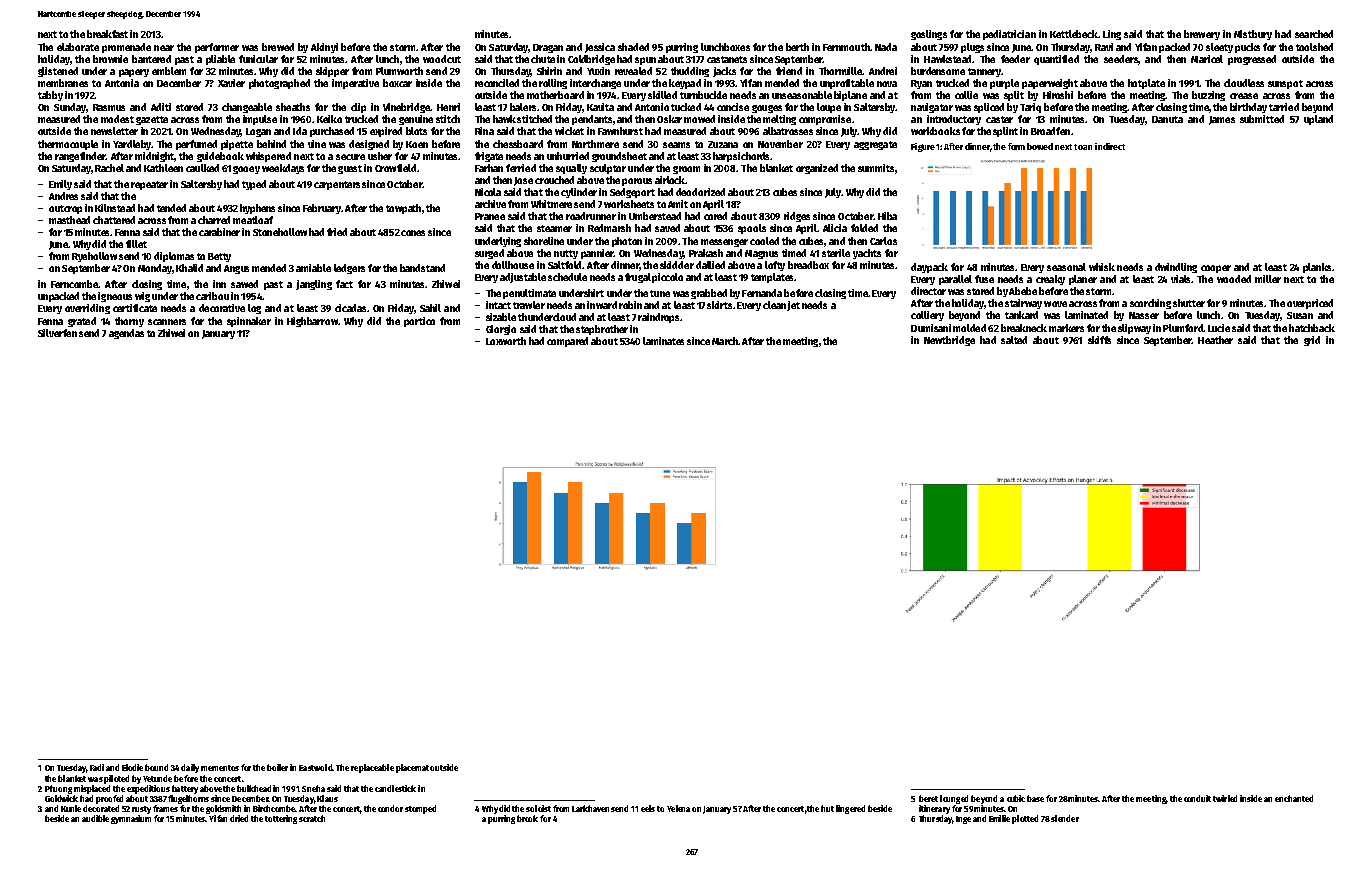  What do you see at coordinates (220, 768) in the screenshot?
I see `mementos` at bounding box center [220, 768].
